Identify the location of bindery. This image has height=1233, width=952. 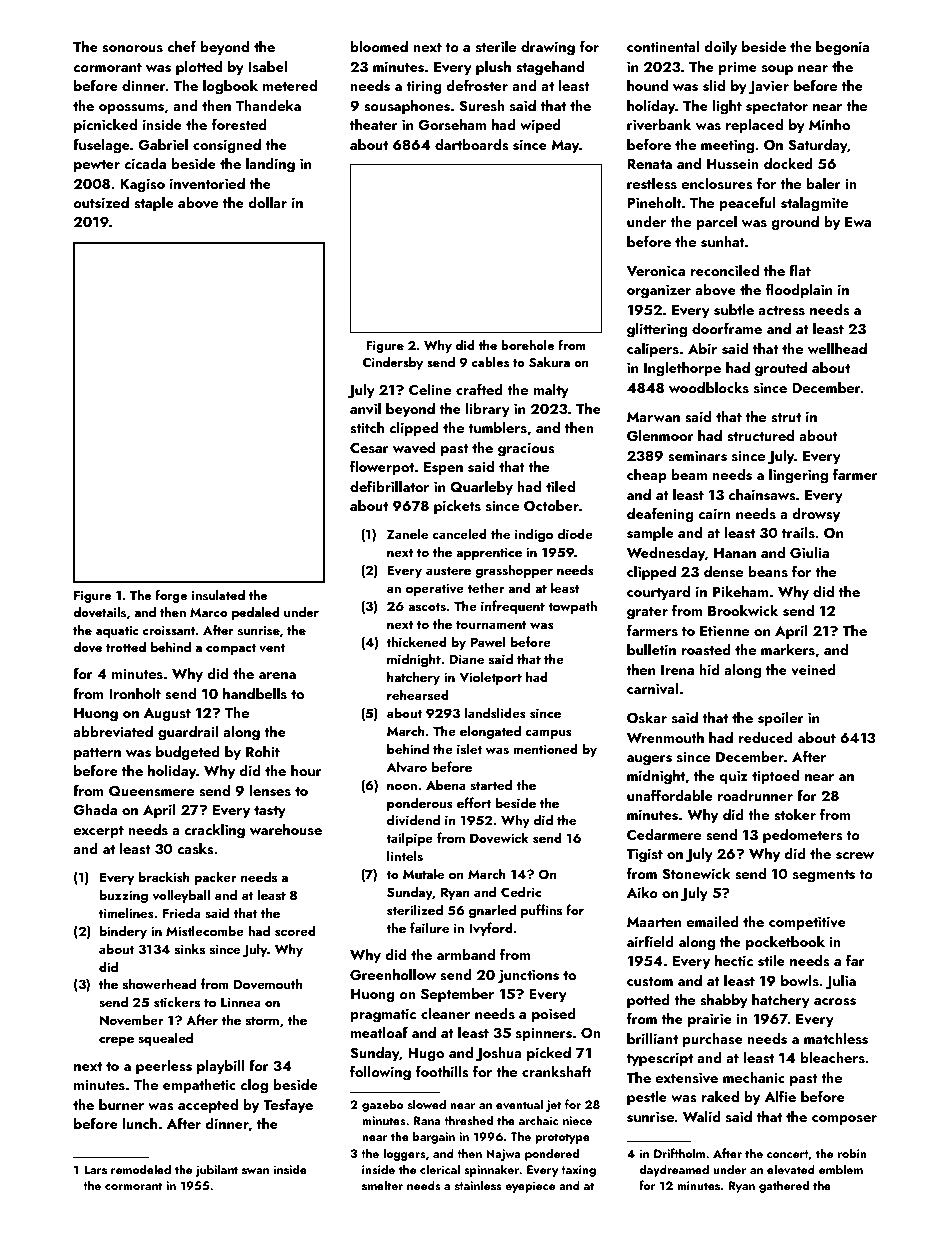
(123, 932).
